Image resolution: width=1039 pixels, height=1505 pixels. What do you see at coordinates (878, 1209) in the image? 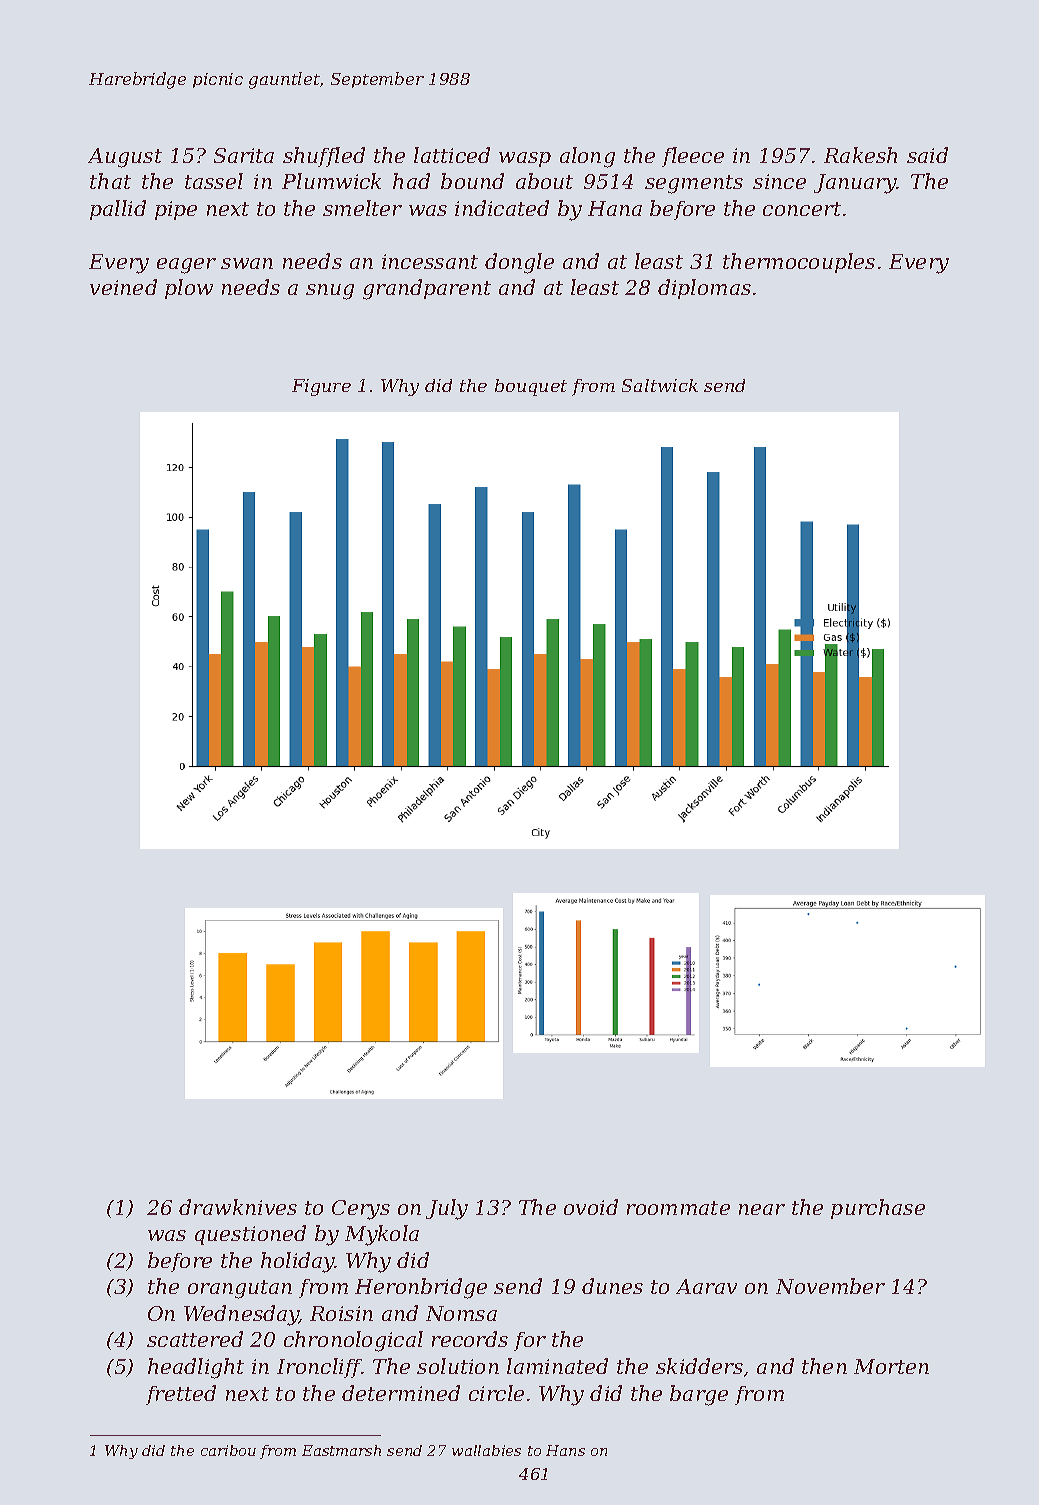
I see `purchase` at bounding box center [878, 1209].
